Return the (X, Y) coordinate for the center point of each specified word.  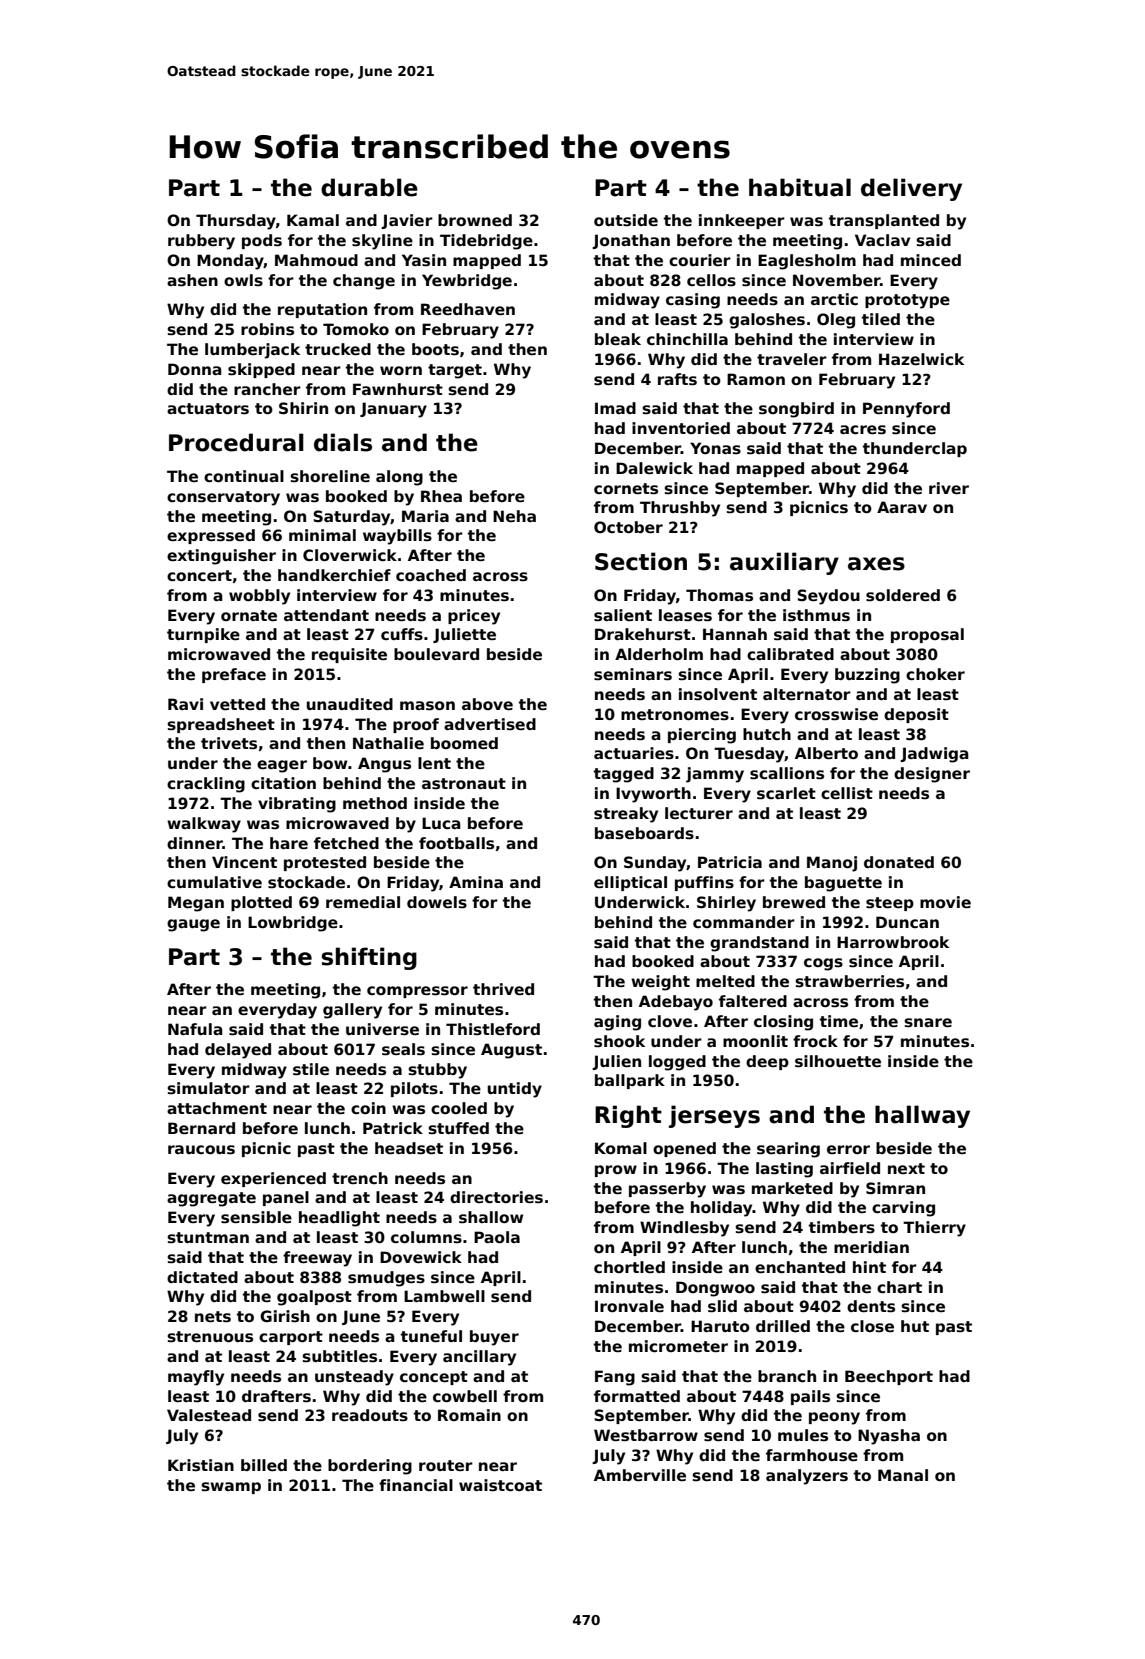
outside (626, 220)
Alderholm (659, 654)
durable (369, 187)
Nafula (195, 1029)
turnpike (203, 635)
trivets (229, 743)
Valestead (209, 1415)
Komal (621, 1148)
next (906, 1168)
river (949, 488)
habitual (800, 187)
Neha (514, 516)
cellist (847, 793)
